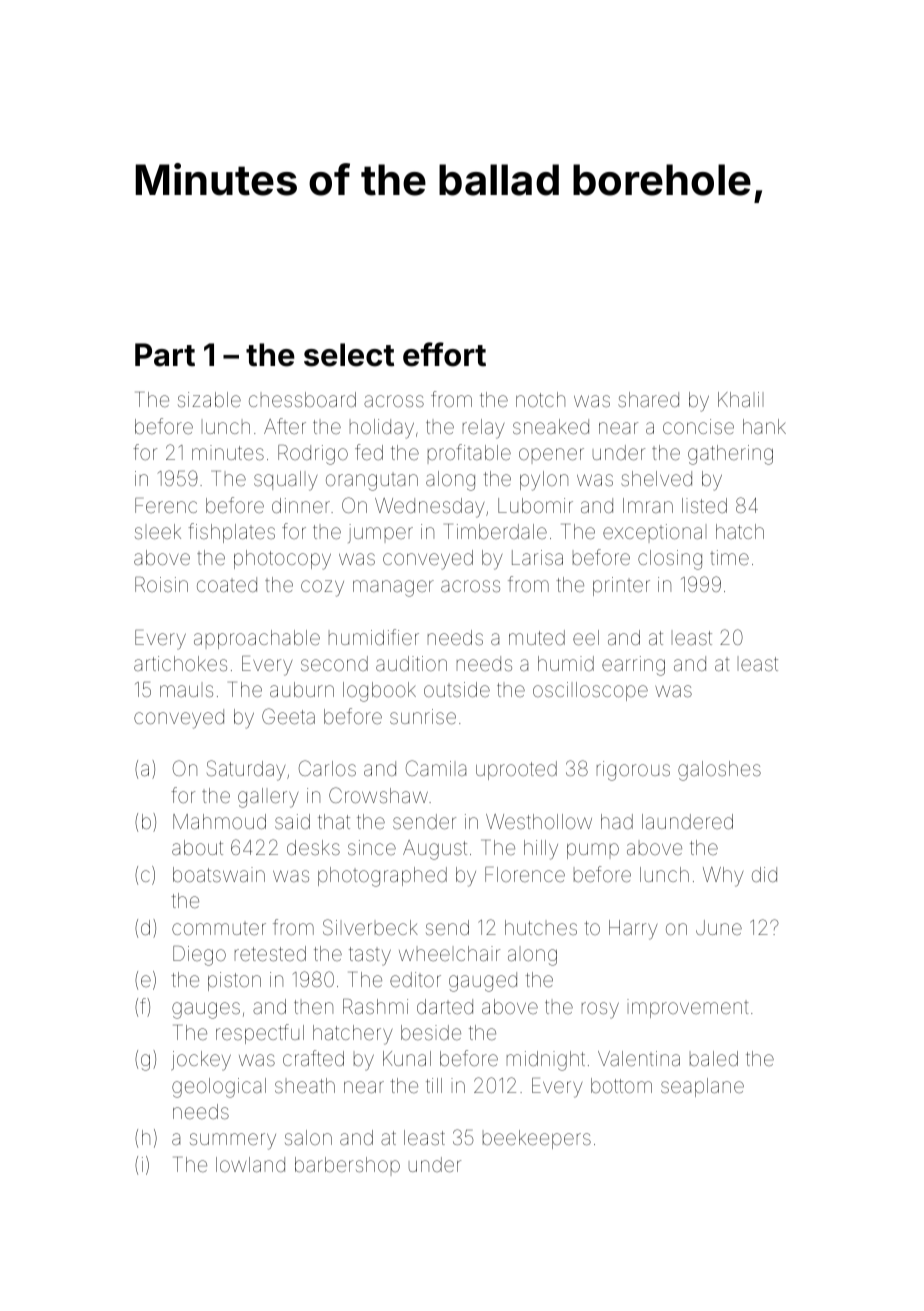  What do you see at coordinates (219, 821) in the screenshot?
I see `Mahmoud` at bounding box center [219, 821].
